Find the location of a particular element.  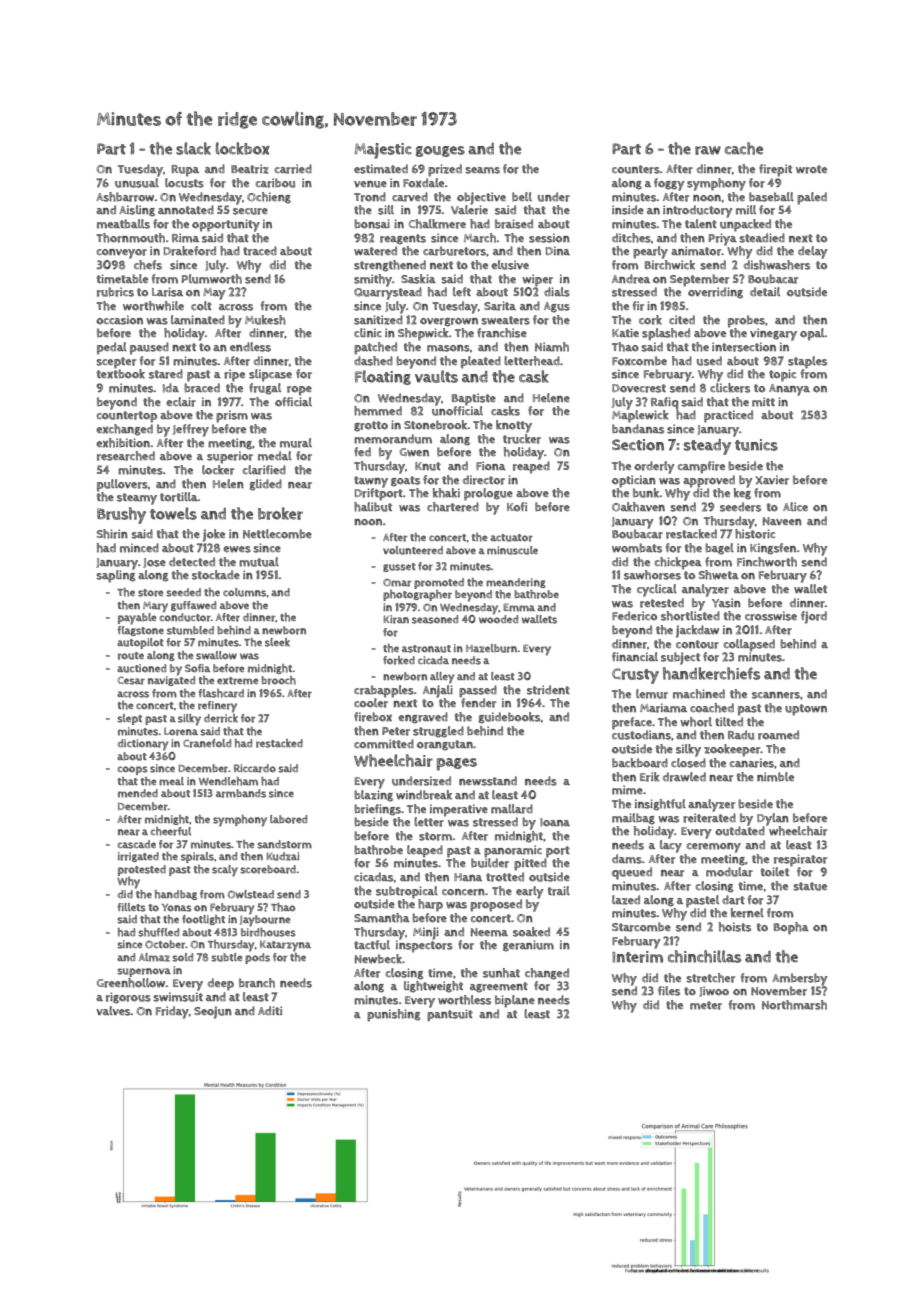

halibut is located at coordinates (373, 507).
